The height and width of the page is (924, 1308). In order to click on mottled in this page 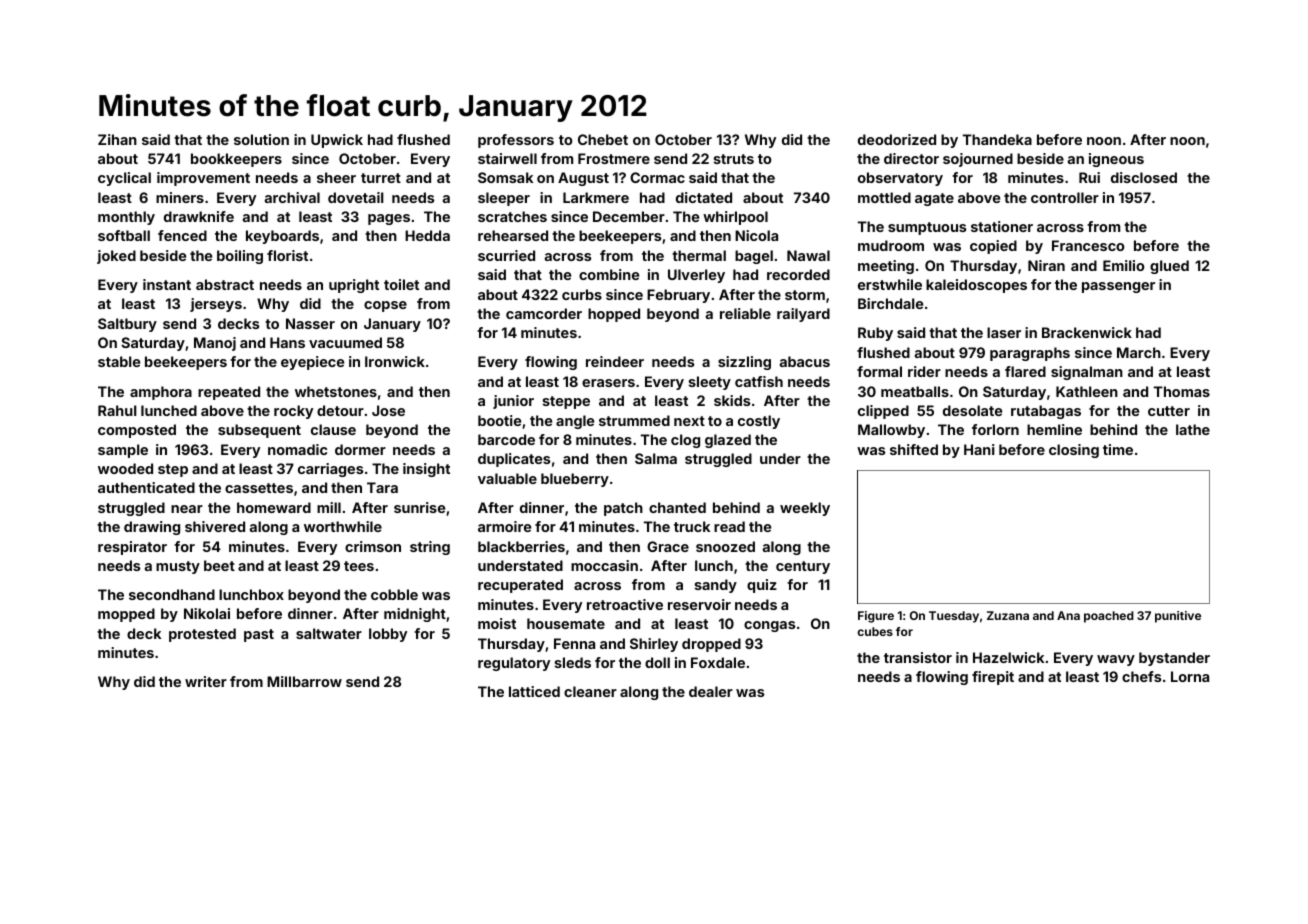, I will do `click(884, 197)`.
